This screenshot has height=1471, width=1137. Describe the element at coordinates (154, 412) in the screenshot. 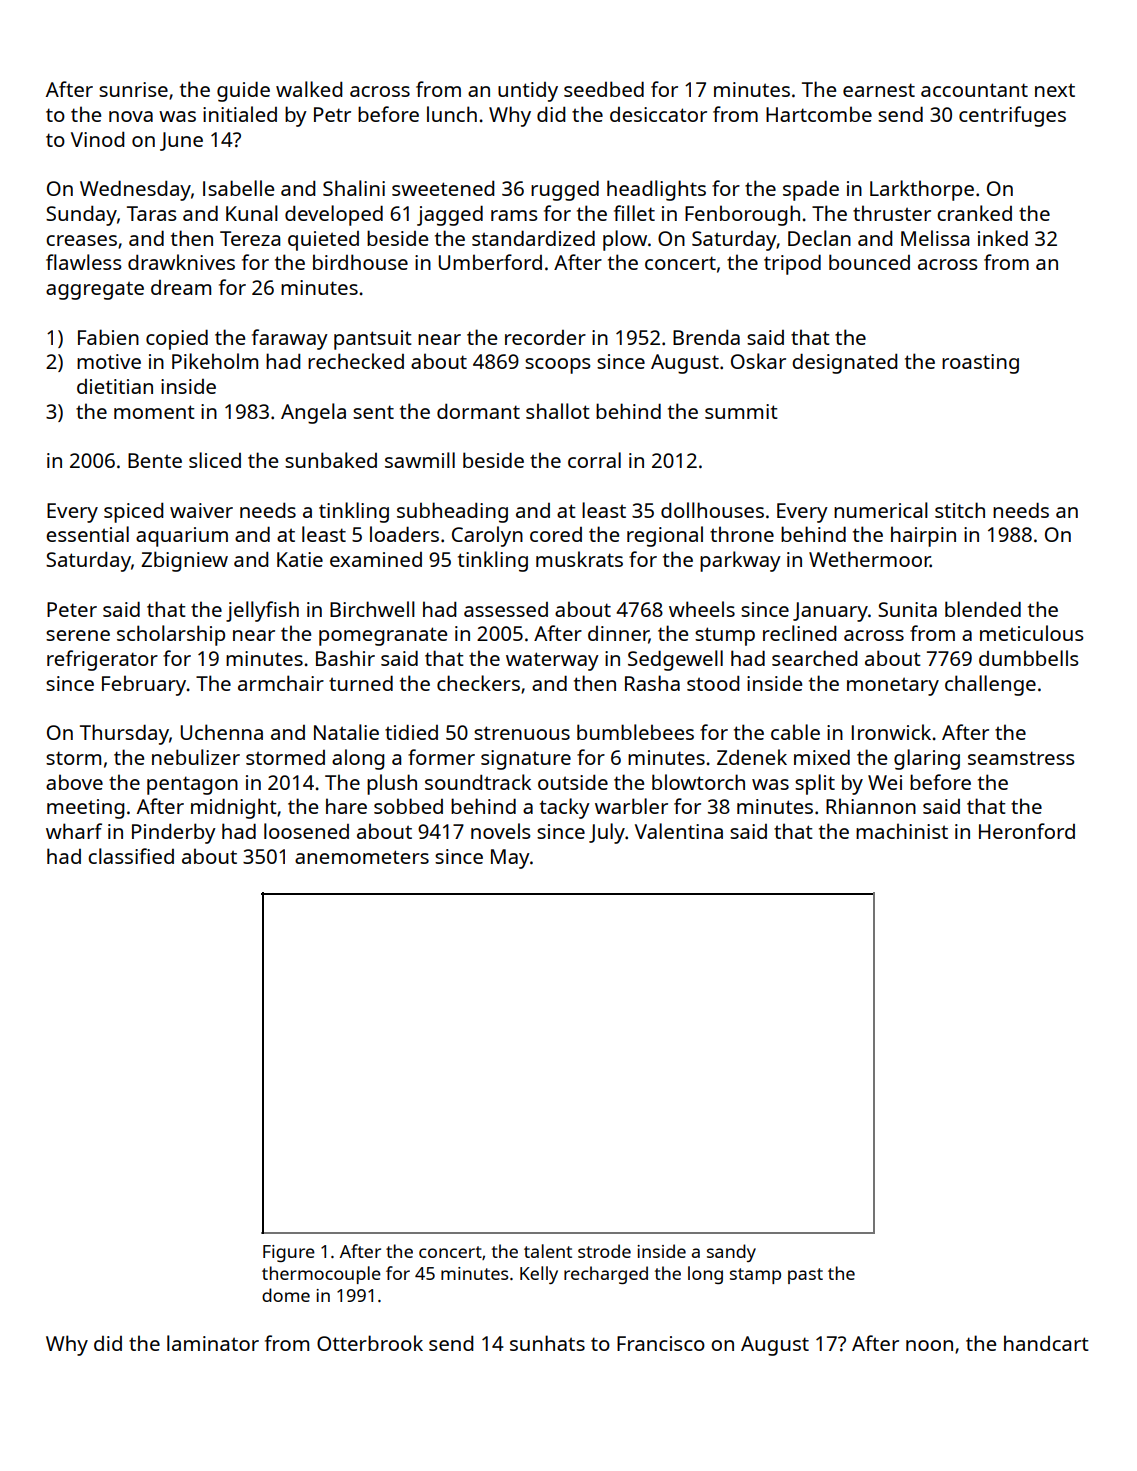

I see `moment` at that location.
